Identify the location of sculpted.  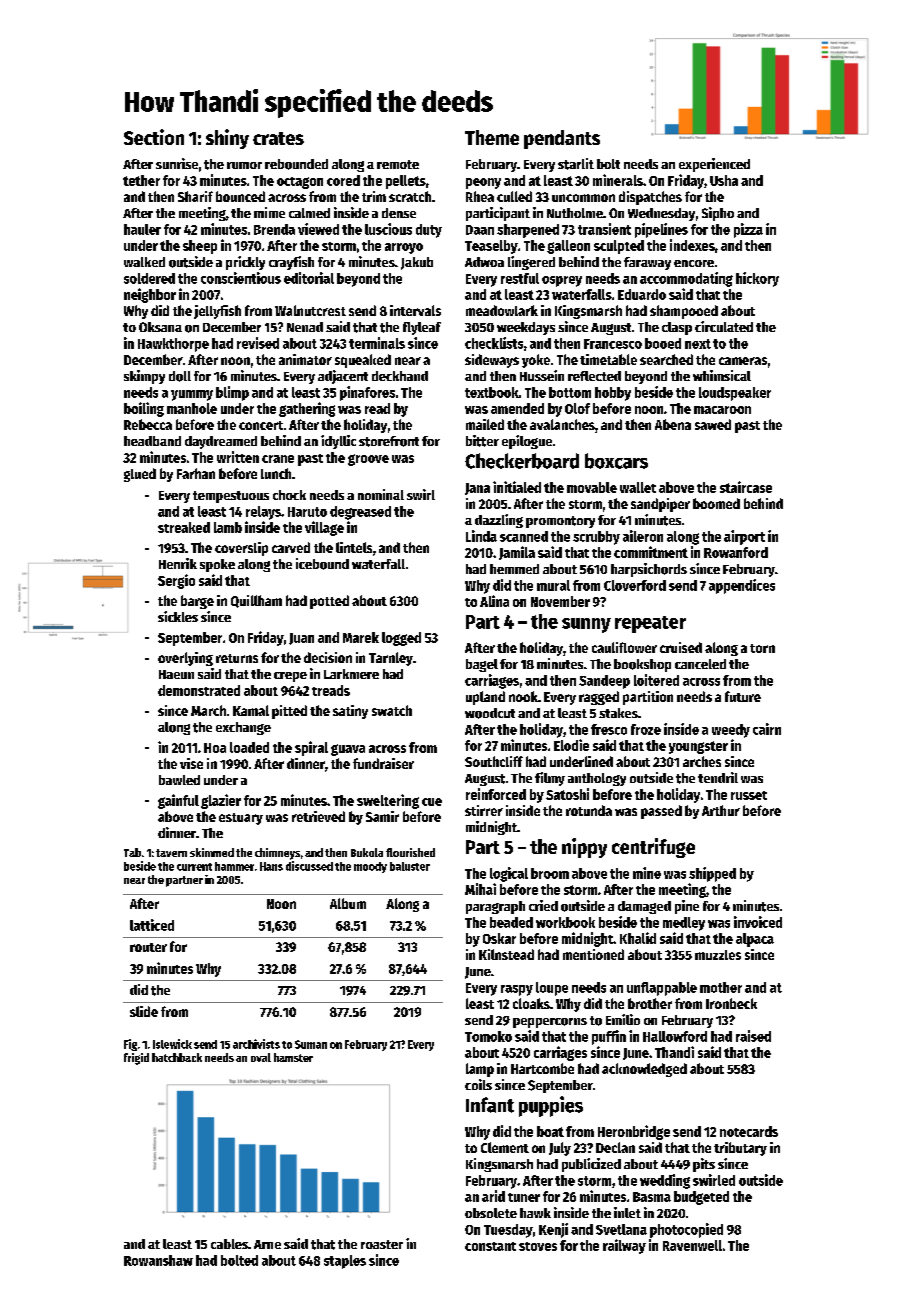
(619, 247).
